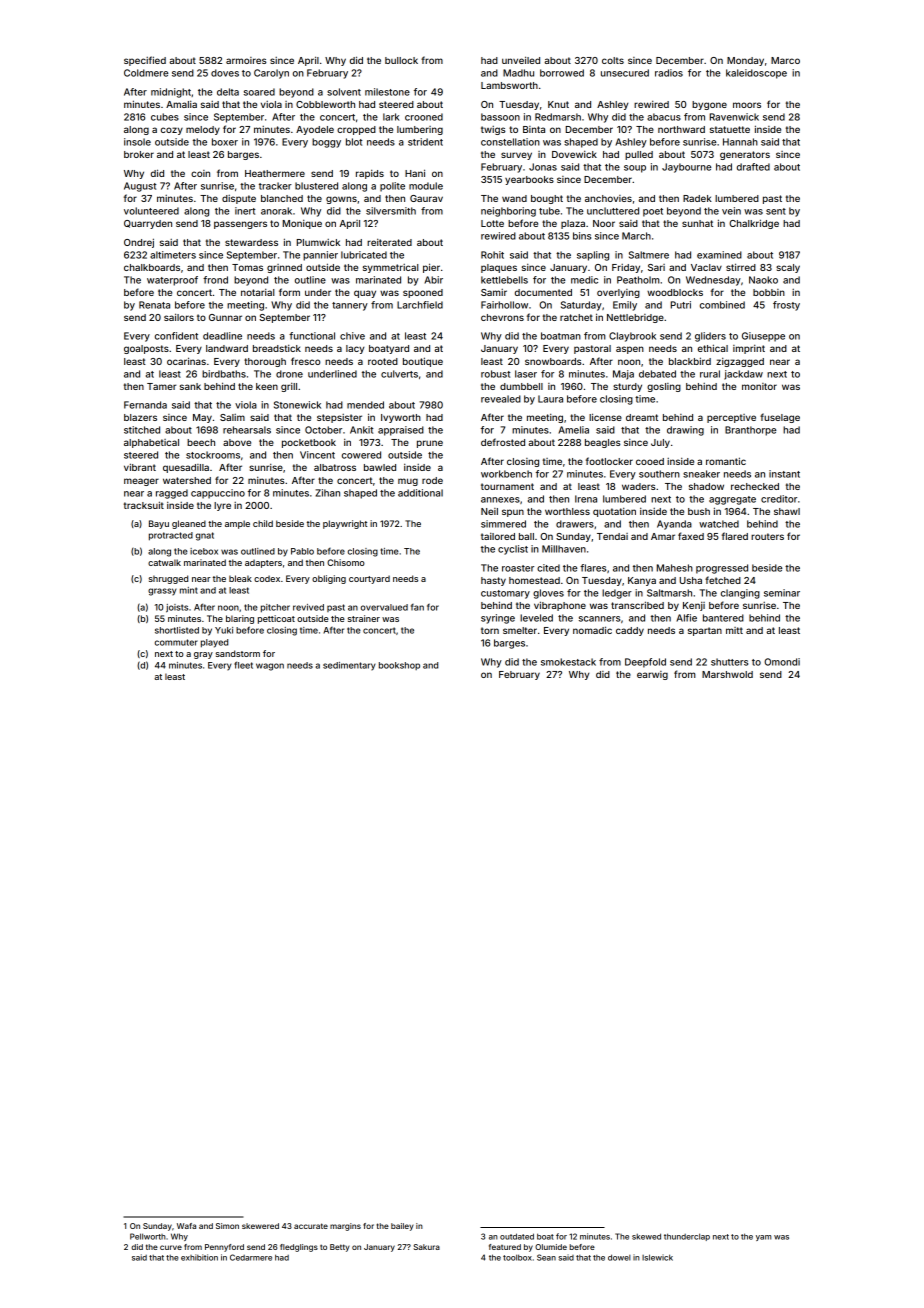  What do you see at coordinates (148, 1236) in the image?
I see `Pellworth` at bounding box center [148, 1236].
